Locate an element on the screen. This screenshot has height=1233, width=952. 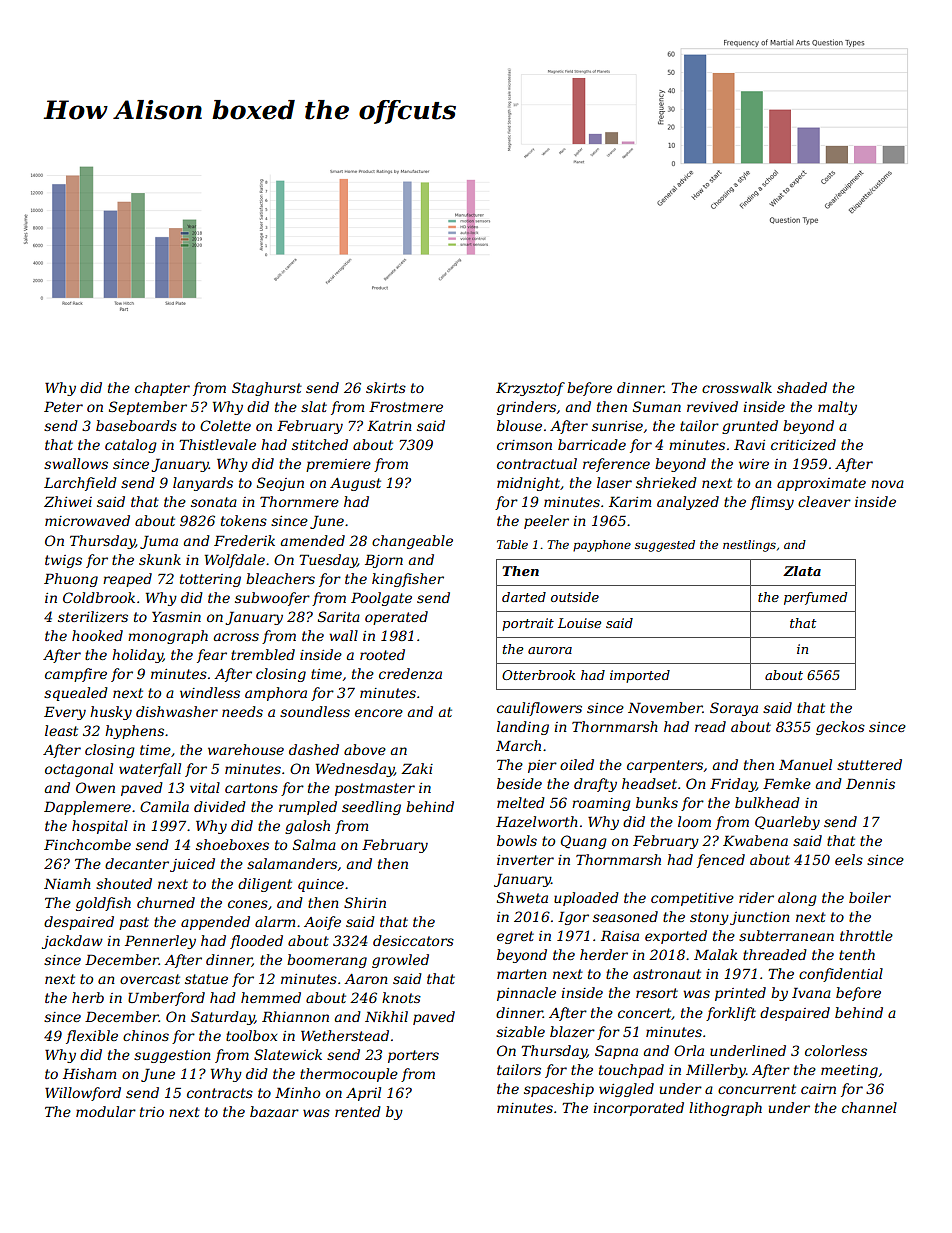
Zlata is located at coordinates (802, 571).
